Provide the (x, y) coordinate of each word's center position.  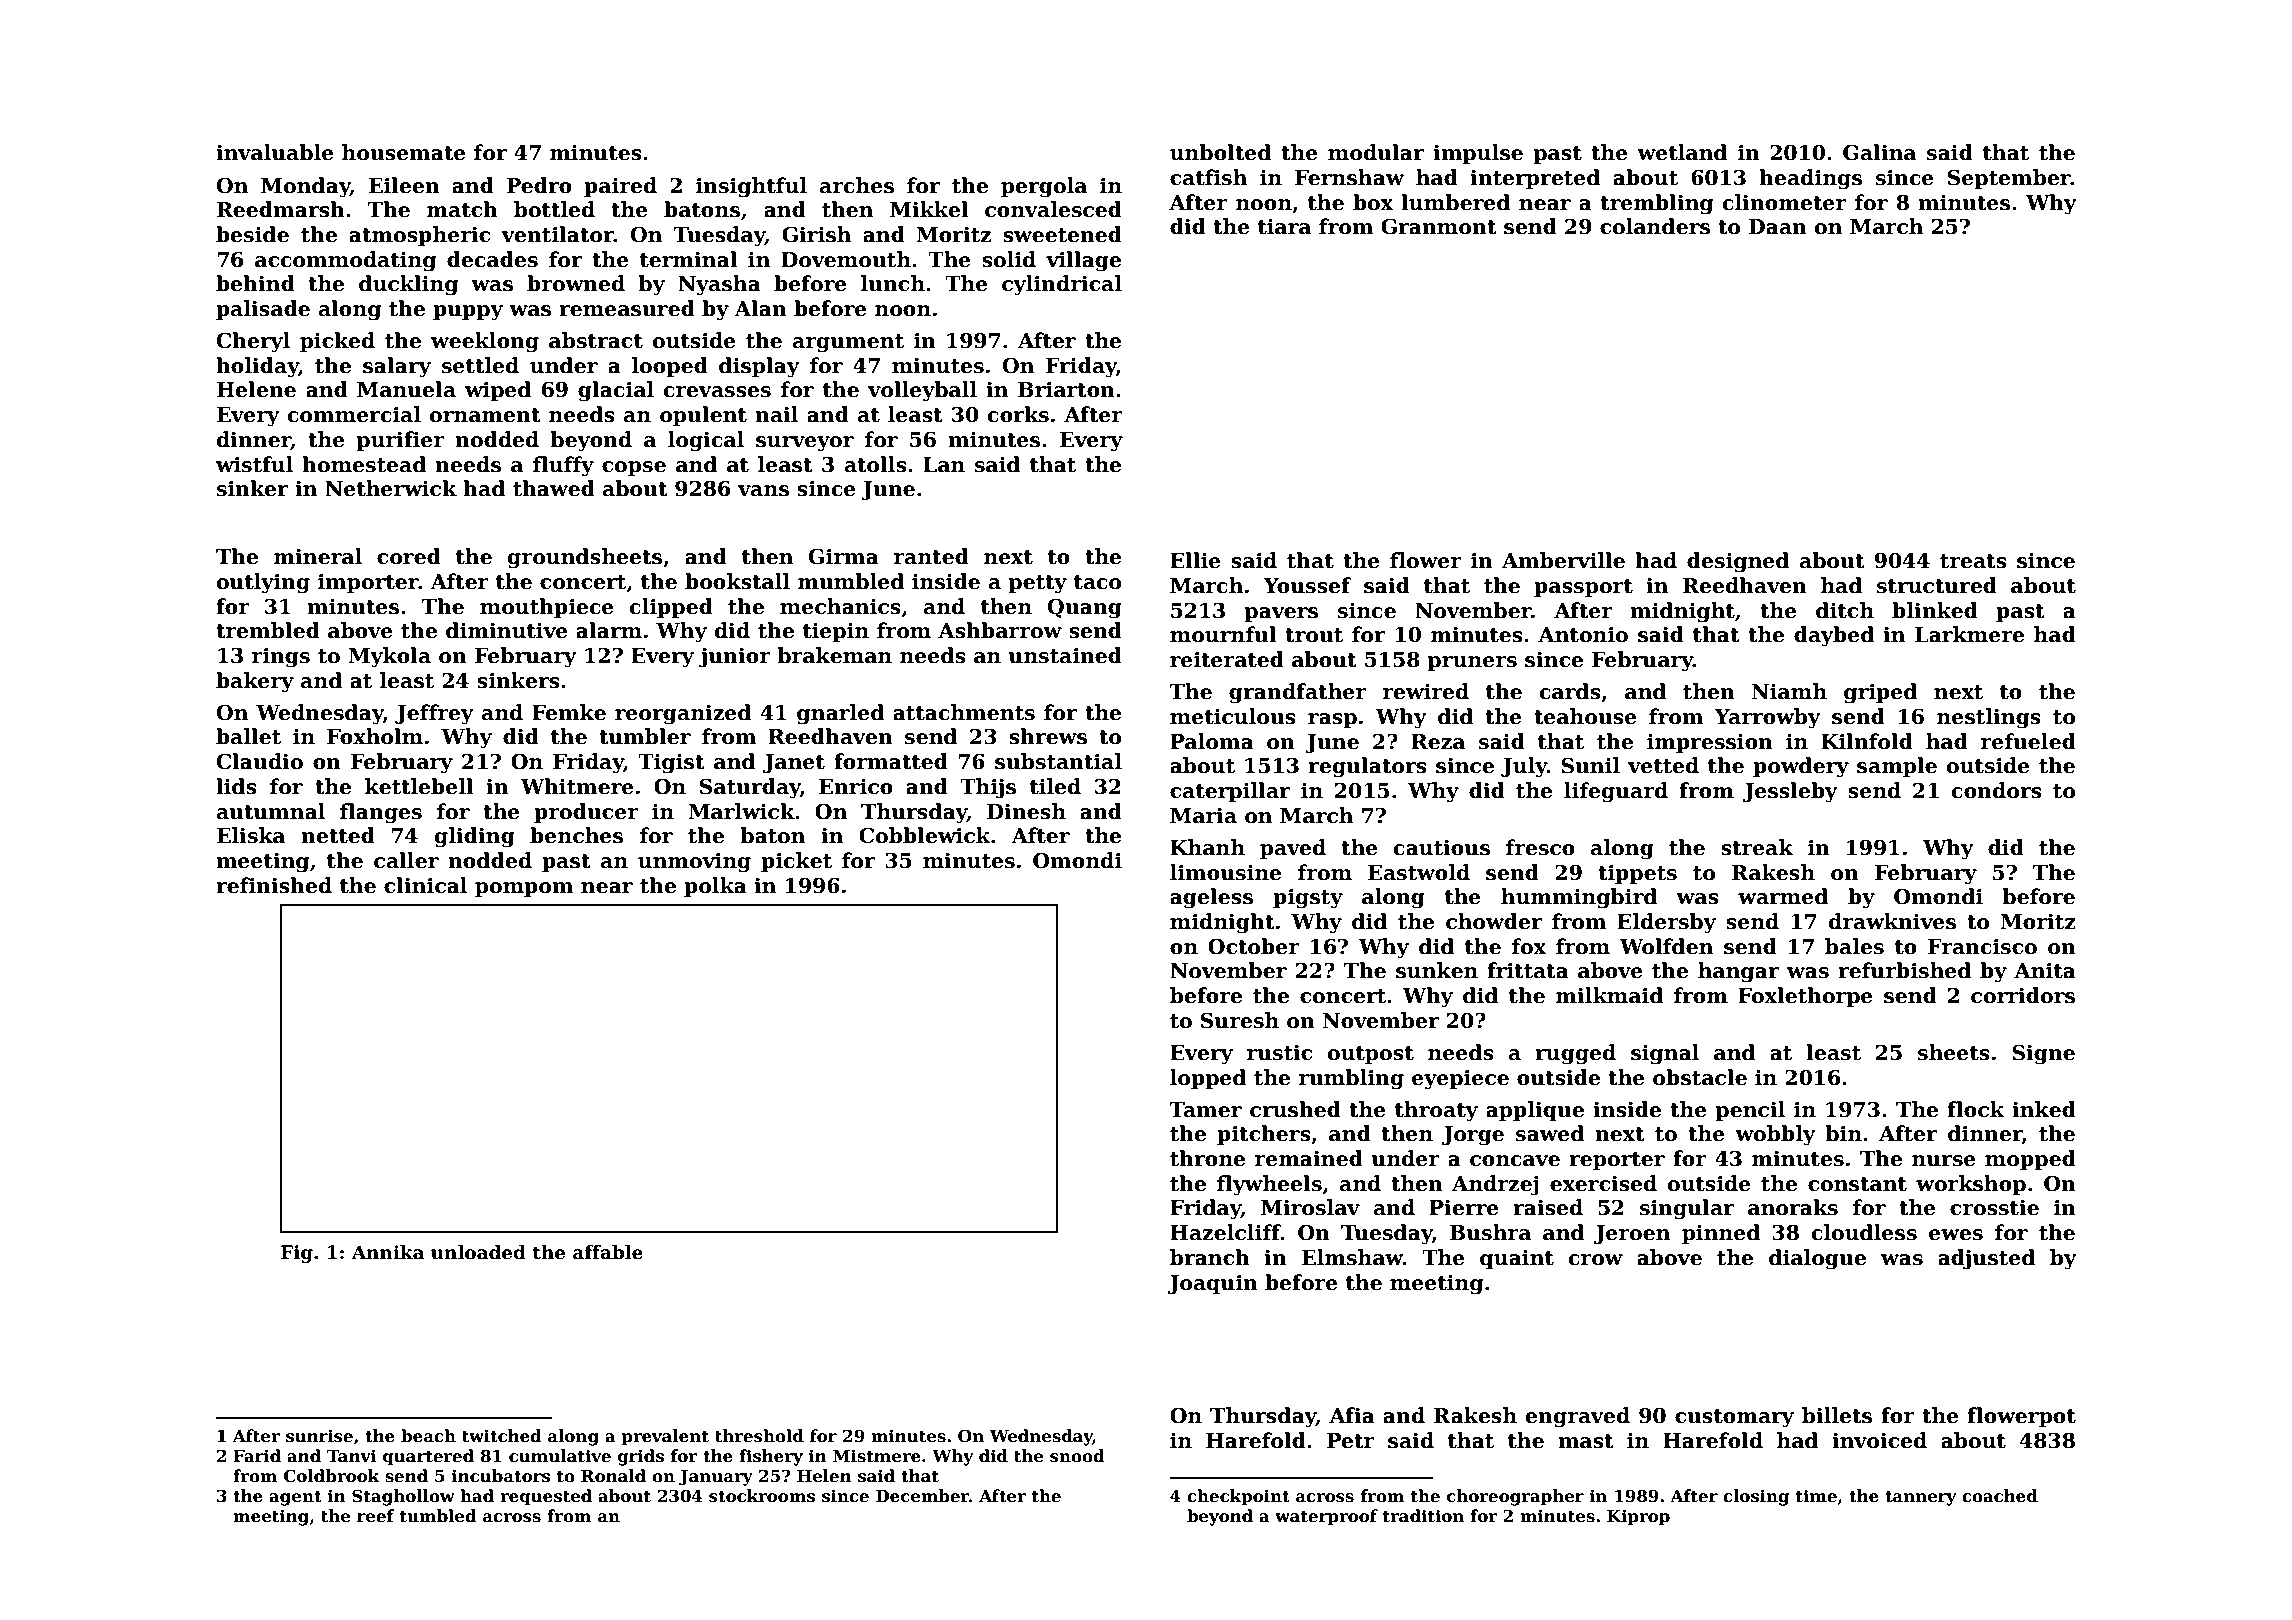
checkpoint (1238, 1497)
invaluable (275, 152)
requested (546, 1497)
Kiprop (1638, 1517)
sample (1897, 767)
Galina (1879, 152)
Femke (569, 712)
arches (857, 185)
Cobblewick (925, 835)
